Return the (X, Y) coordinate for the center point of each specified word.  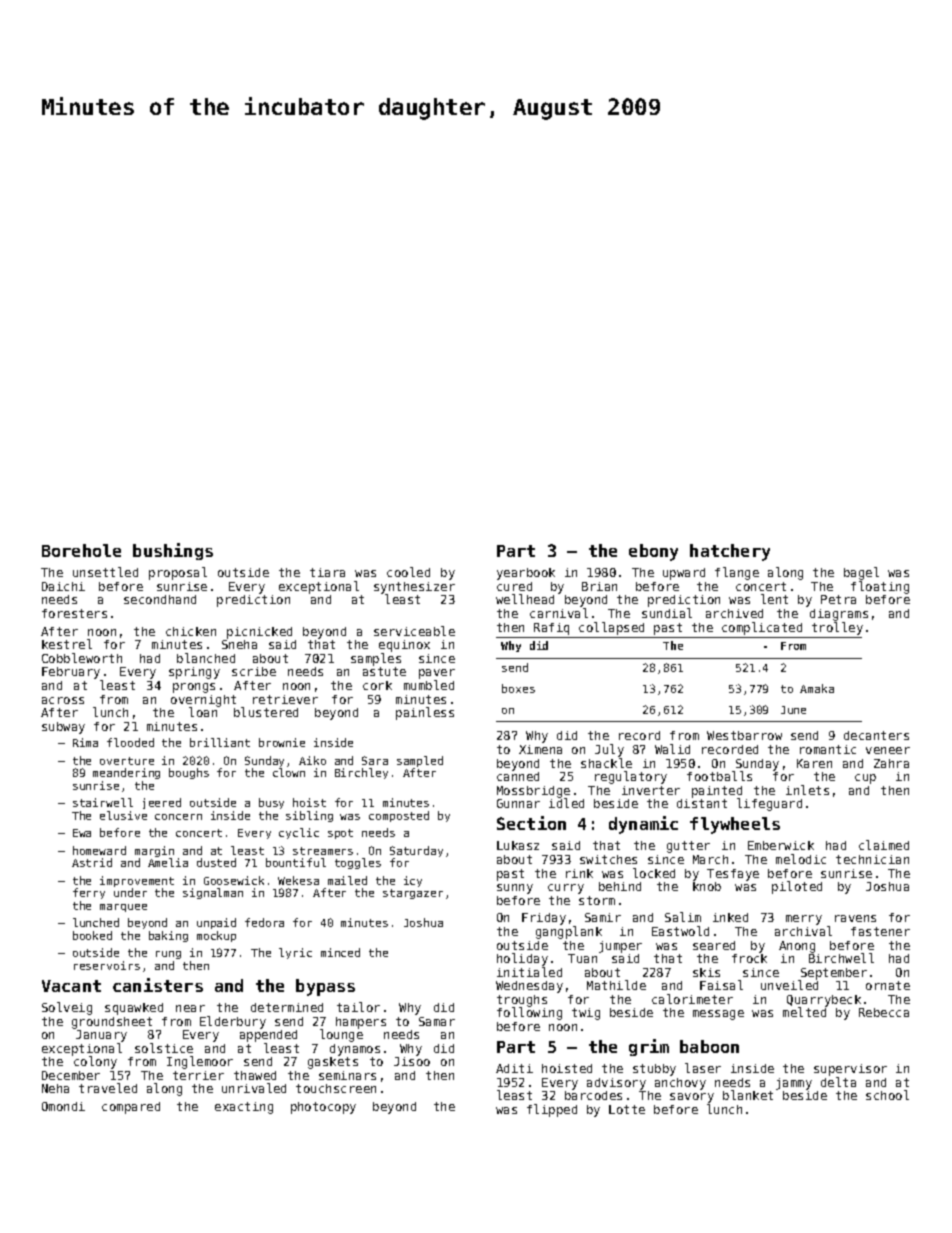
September (834, 974)
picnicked (259, 633)
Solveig (67, 1008)
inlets (807, 790)
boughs (189, 773)
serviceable (414, 631)
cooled (408, 572)
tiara (327, 572)
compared (131, 1108)
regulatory (631, 777)
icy (413, 881)
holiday (522, 959)
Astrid (92, 862)
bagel (861, 573)
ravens (855, 918)
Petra (838, 599)
